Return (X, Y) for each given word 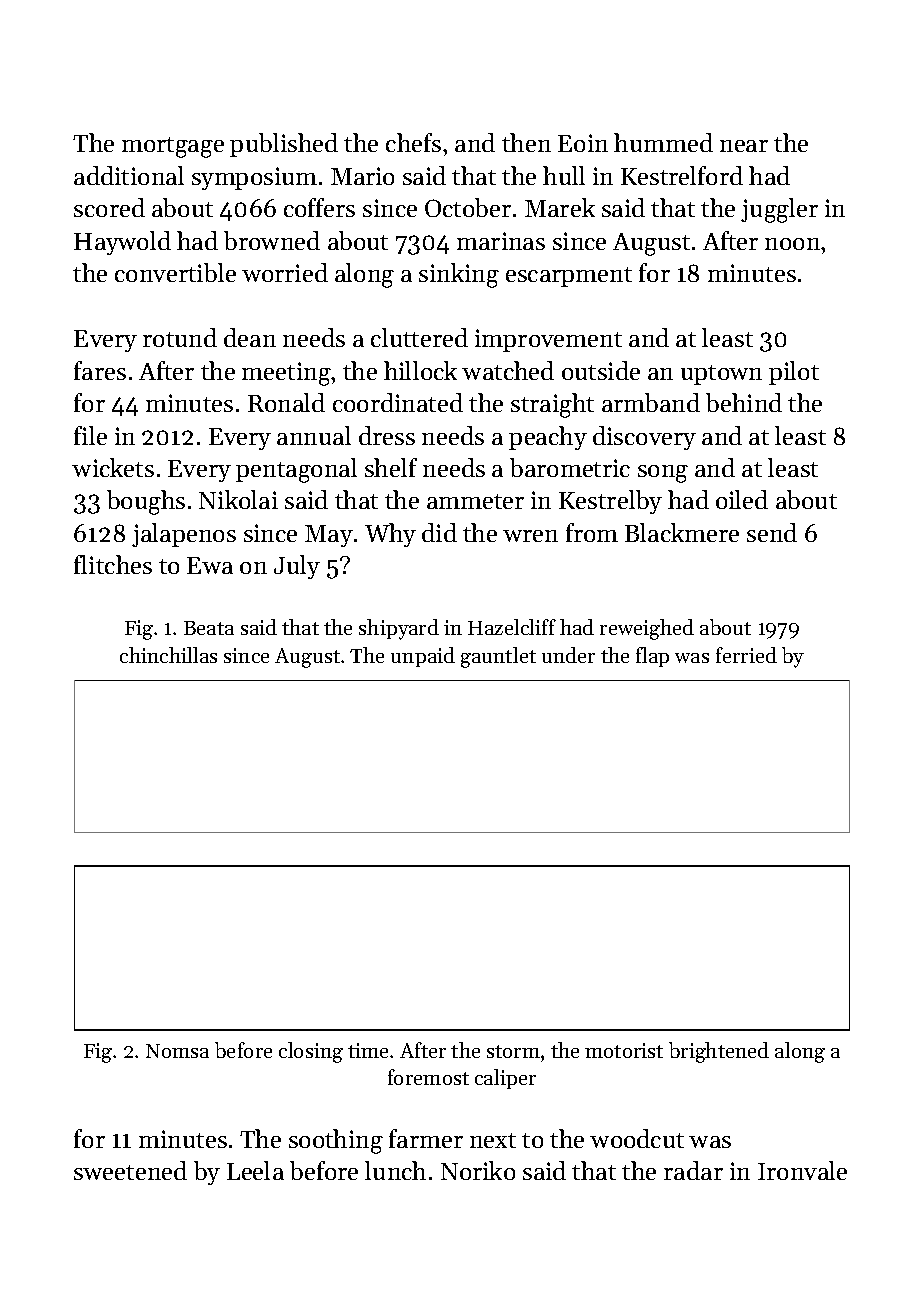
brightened (719, 1052)
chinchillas (168, 655)
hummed (663, 142)
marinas (501, 241)
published (284, 145)
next (493, 1140)
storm (513, 1051)
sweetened (130, 1170)
